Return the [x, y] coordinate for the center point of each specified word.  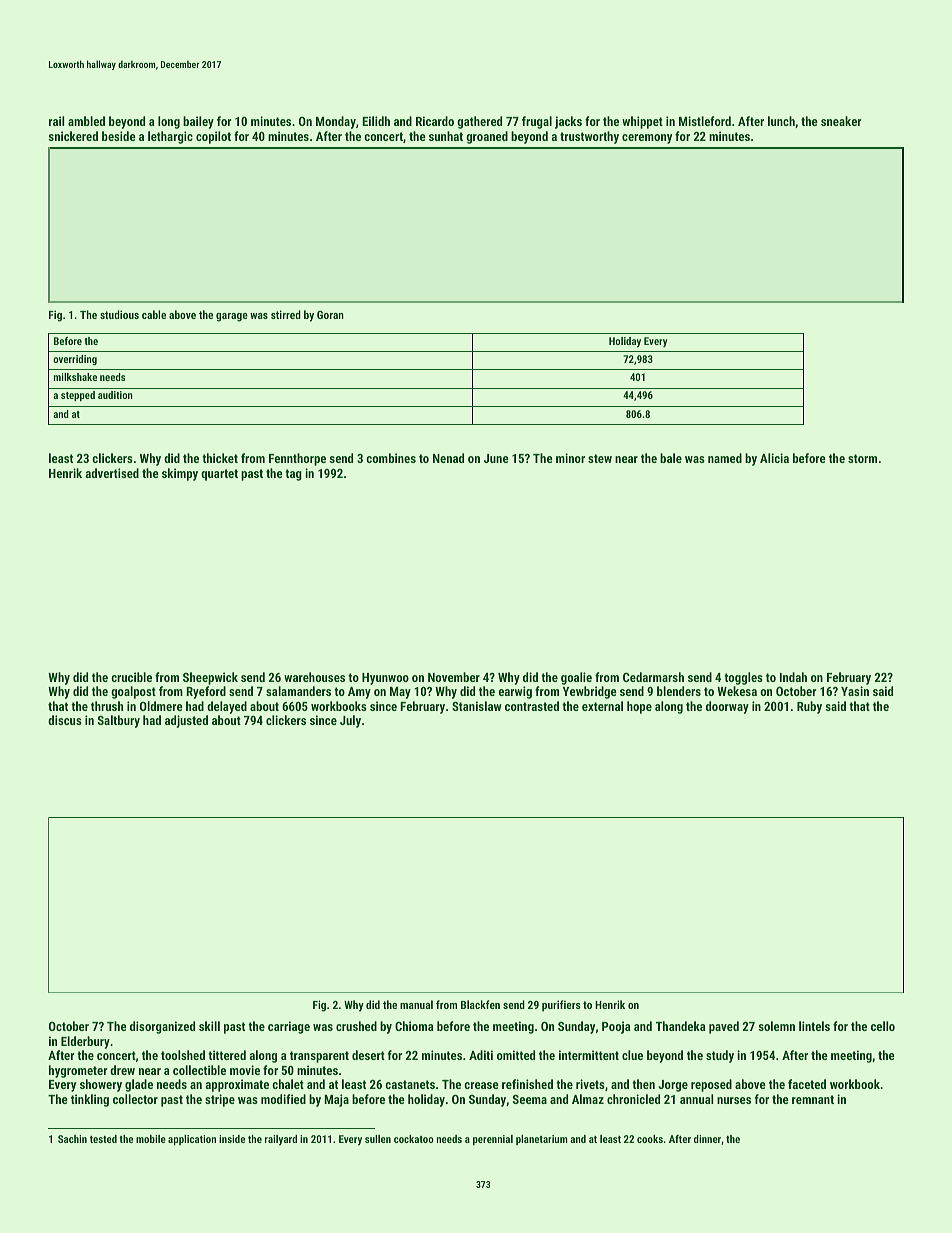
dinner [707, 1139]
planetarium [542, 1140]
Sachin [72, 1139]
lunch [781, 121]
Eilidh [376, 121]
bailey [198, 122]
